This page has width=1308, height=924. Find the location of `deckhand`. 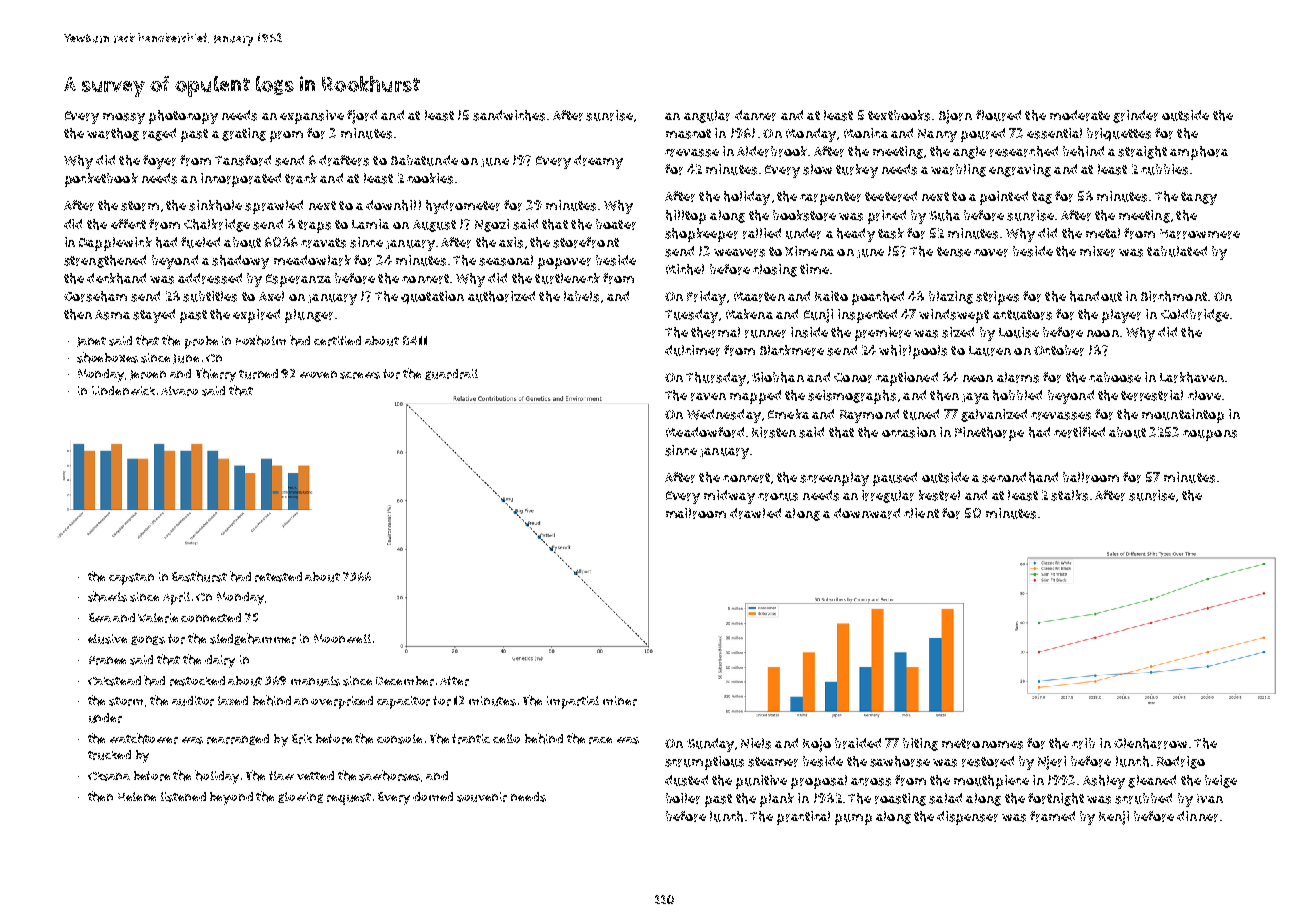

deckhand is located at coordinates (116, 278).
